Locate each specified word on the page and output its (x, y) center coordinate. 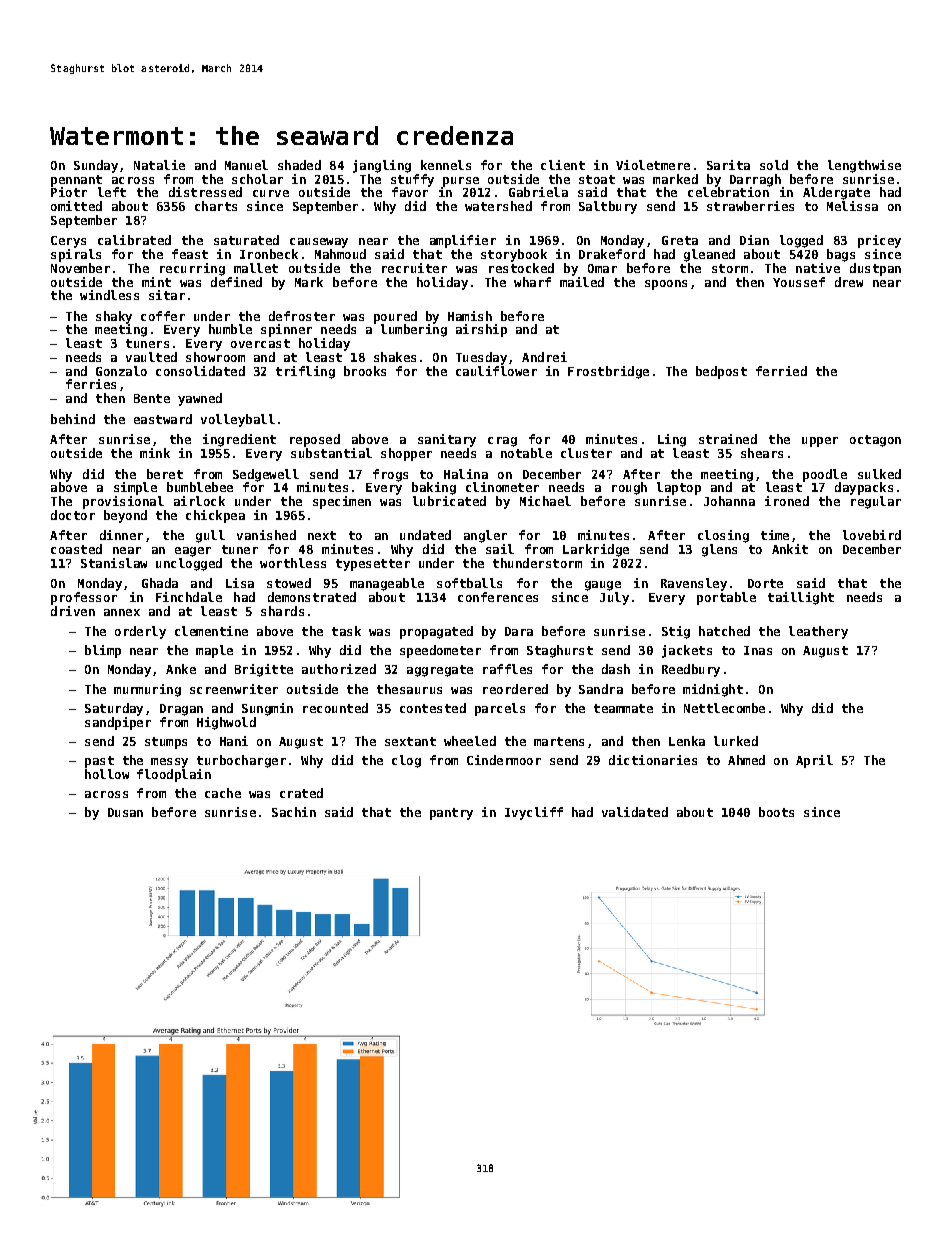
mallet (256, 268)
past (99, 762)
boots (776, 812)
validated (635, 812)
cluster (586, 453)
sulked (879, 474)
